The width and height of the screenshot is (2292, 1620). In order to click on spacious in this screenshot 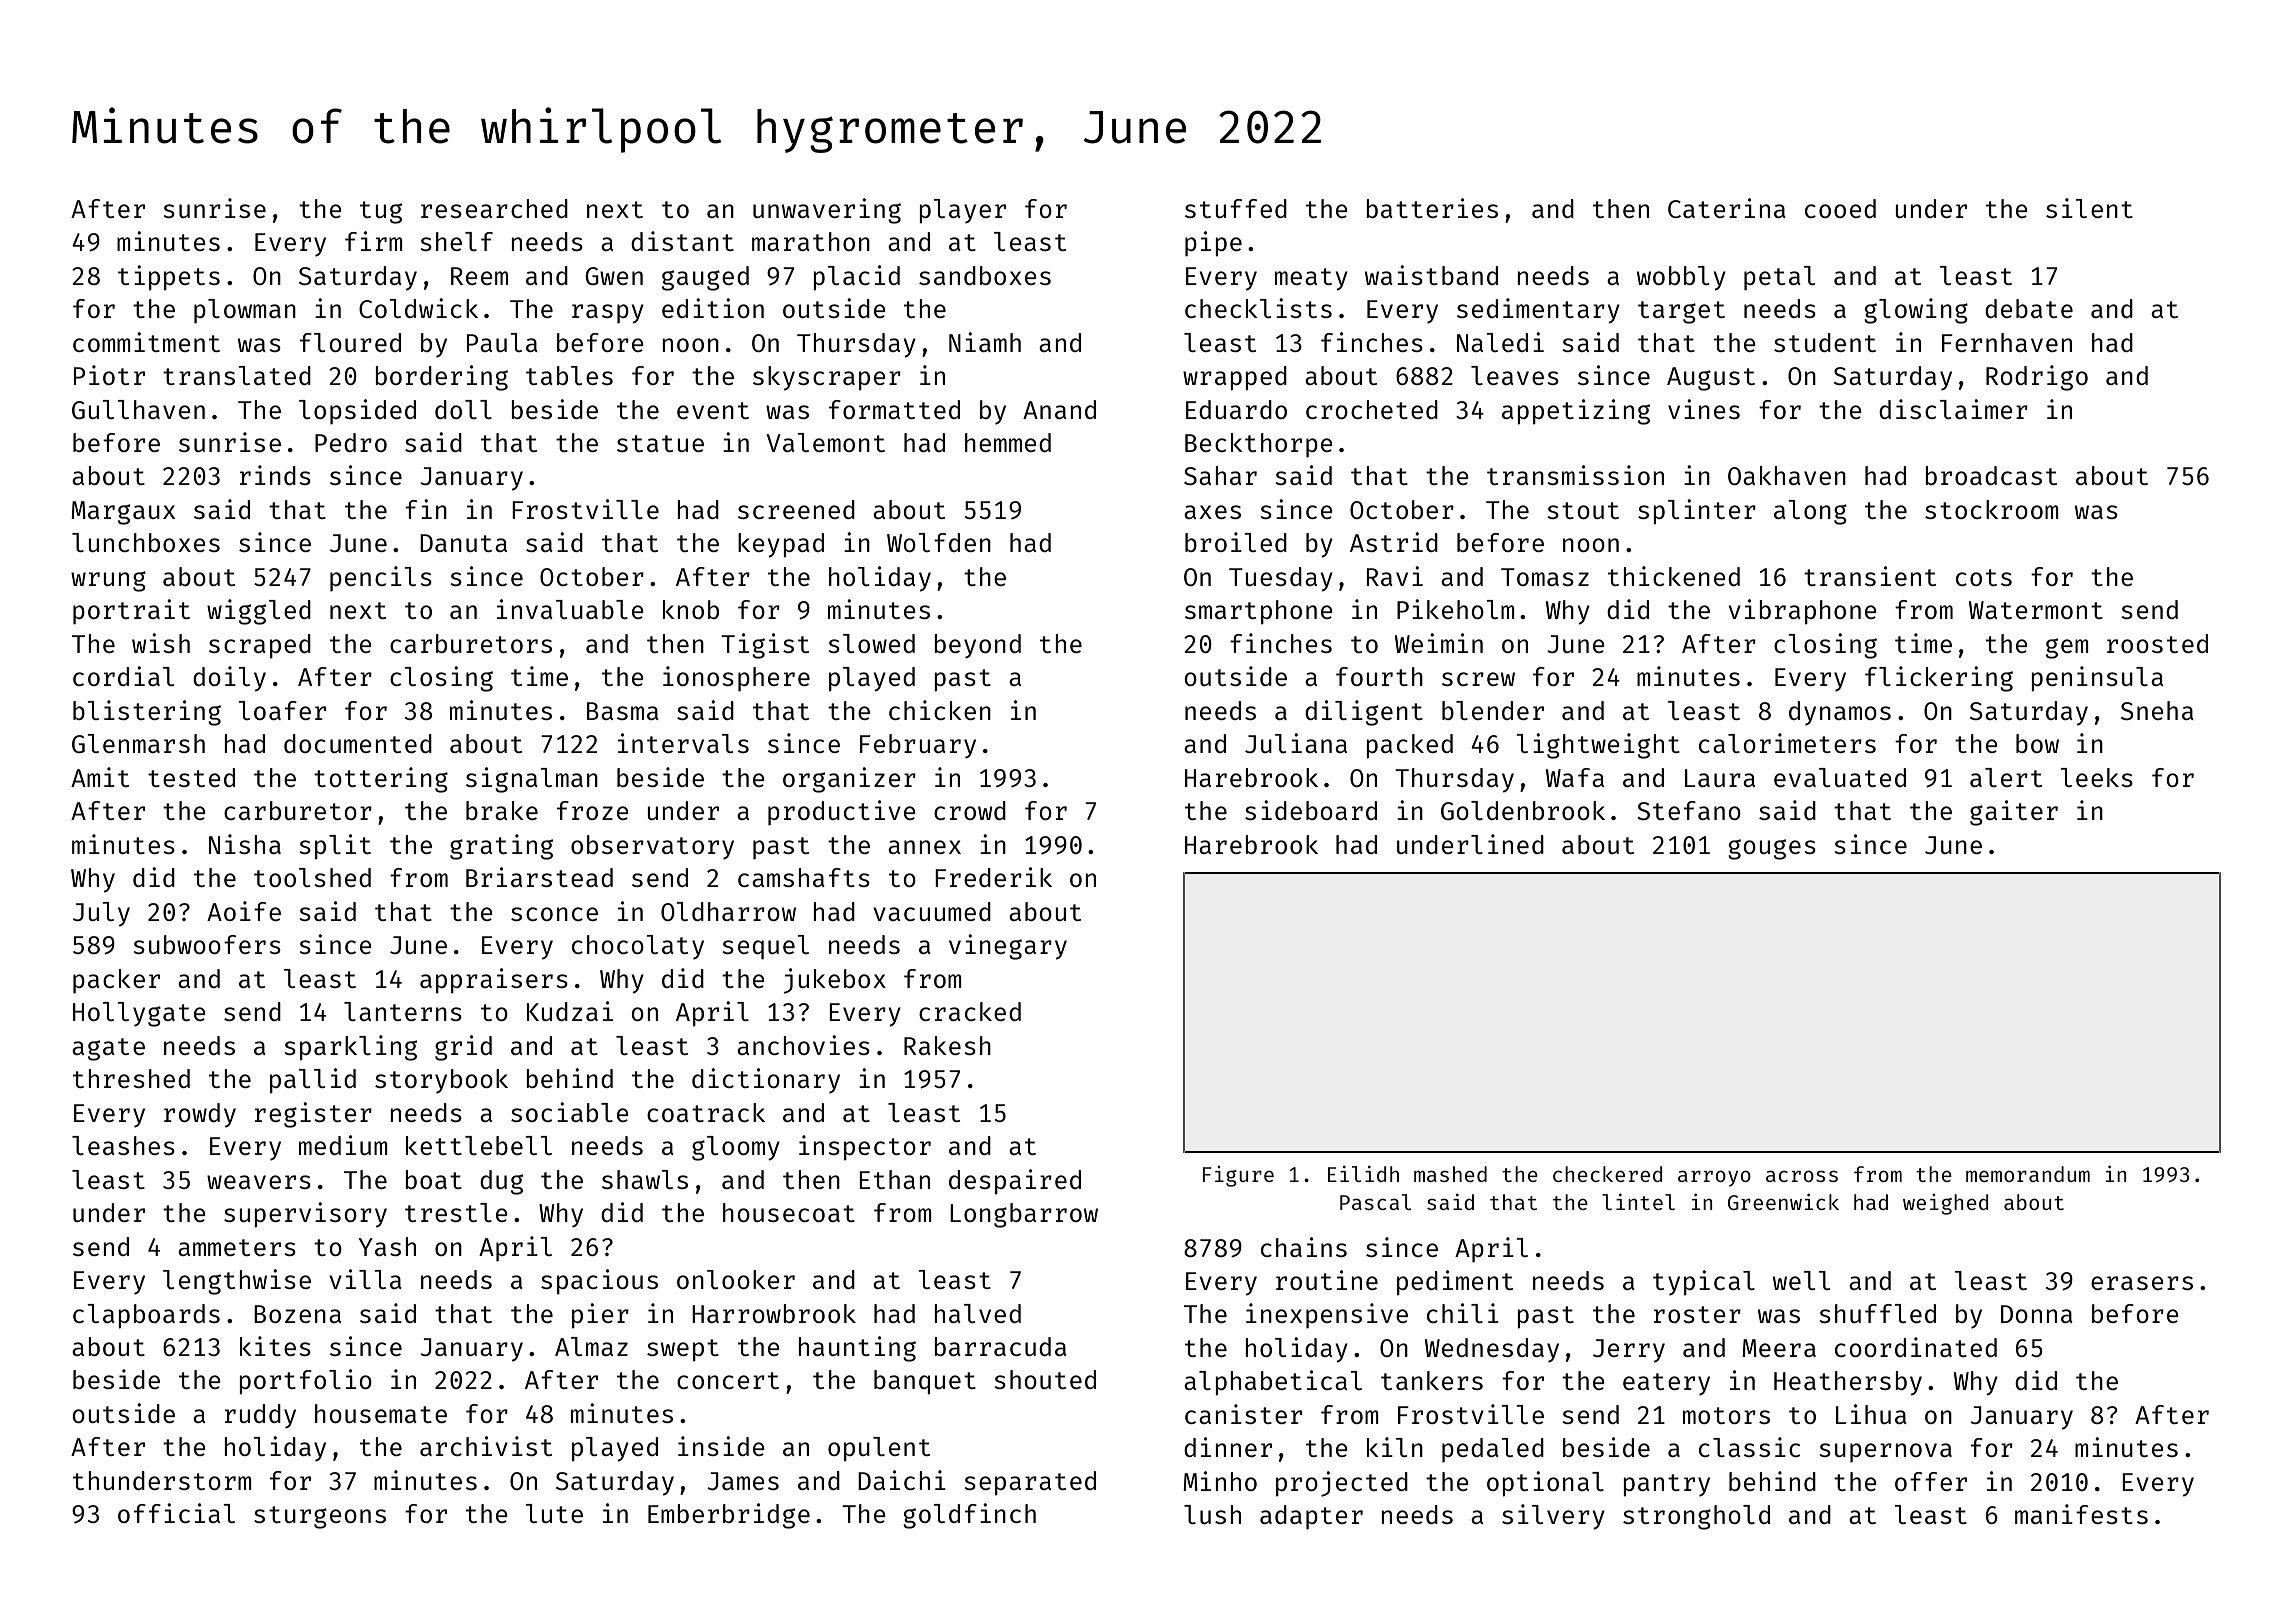, I will do `click(599, 1281)`.
